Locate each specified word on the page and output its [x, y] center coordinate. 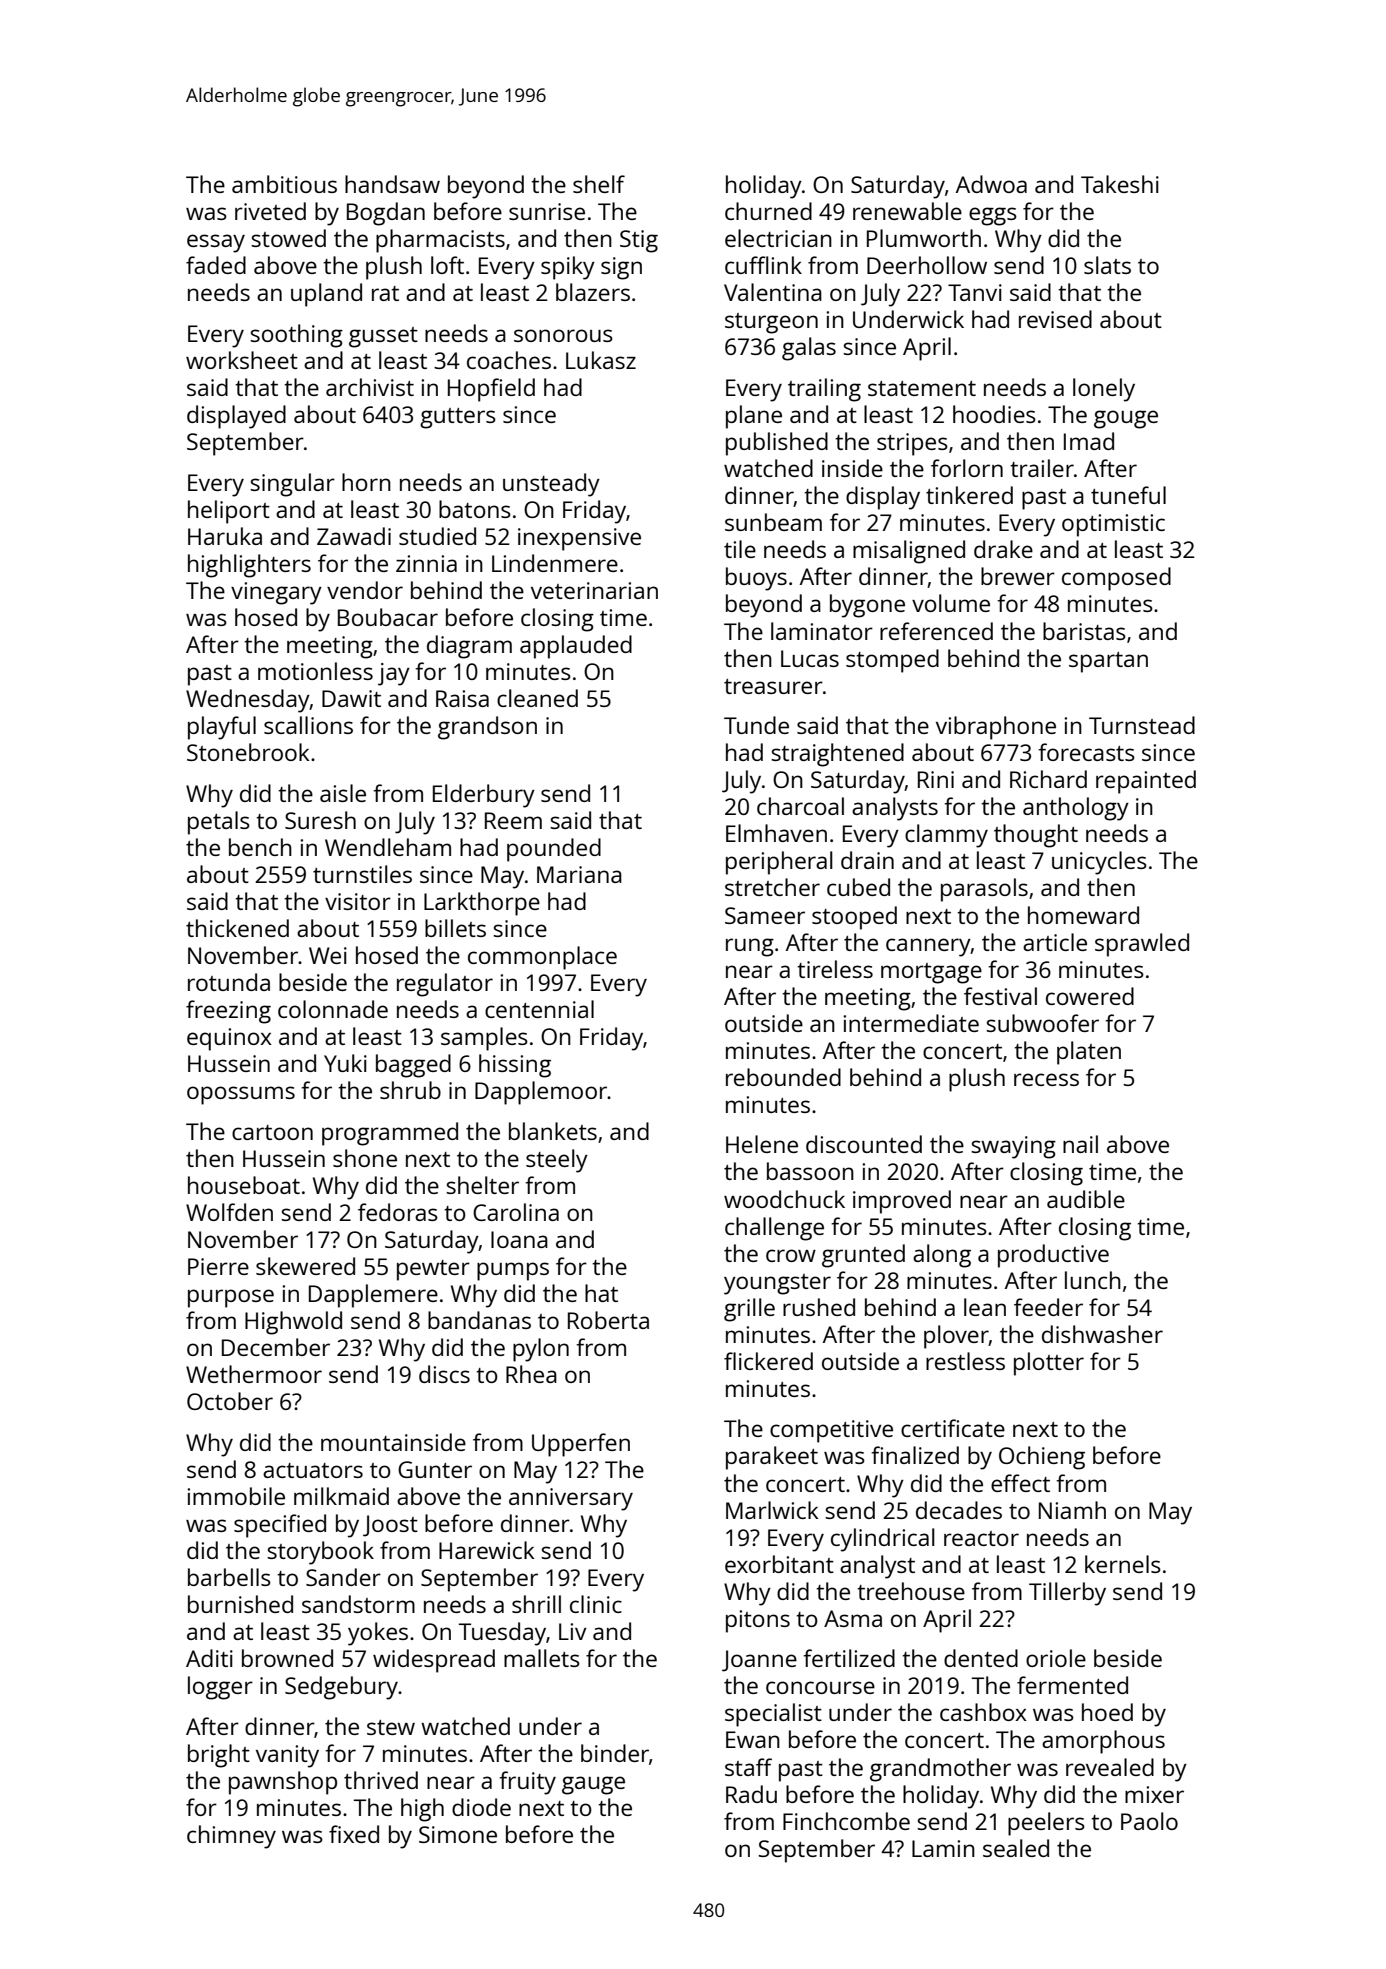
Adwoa [991, 184]
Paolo [1149, 1821]
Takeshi [1120, 184]
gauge [593, 1785]
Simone [458, 1834]
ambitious [284, 184]
